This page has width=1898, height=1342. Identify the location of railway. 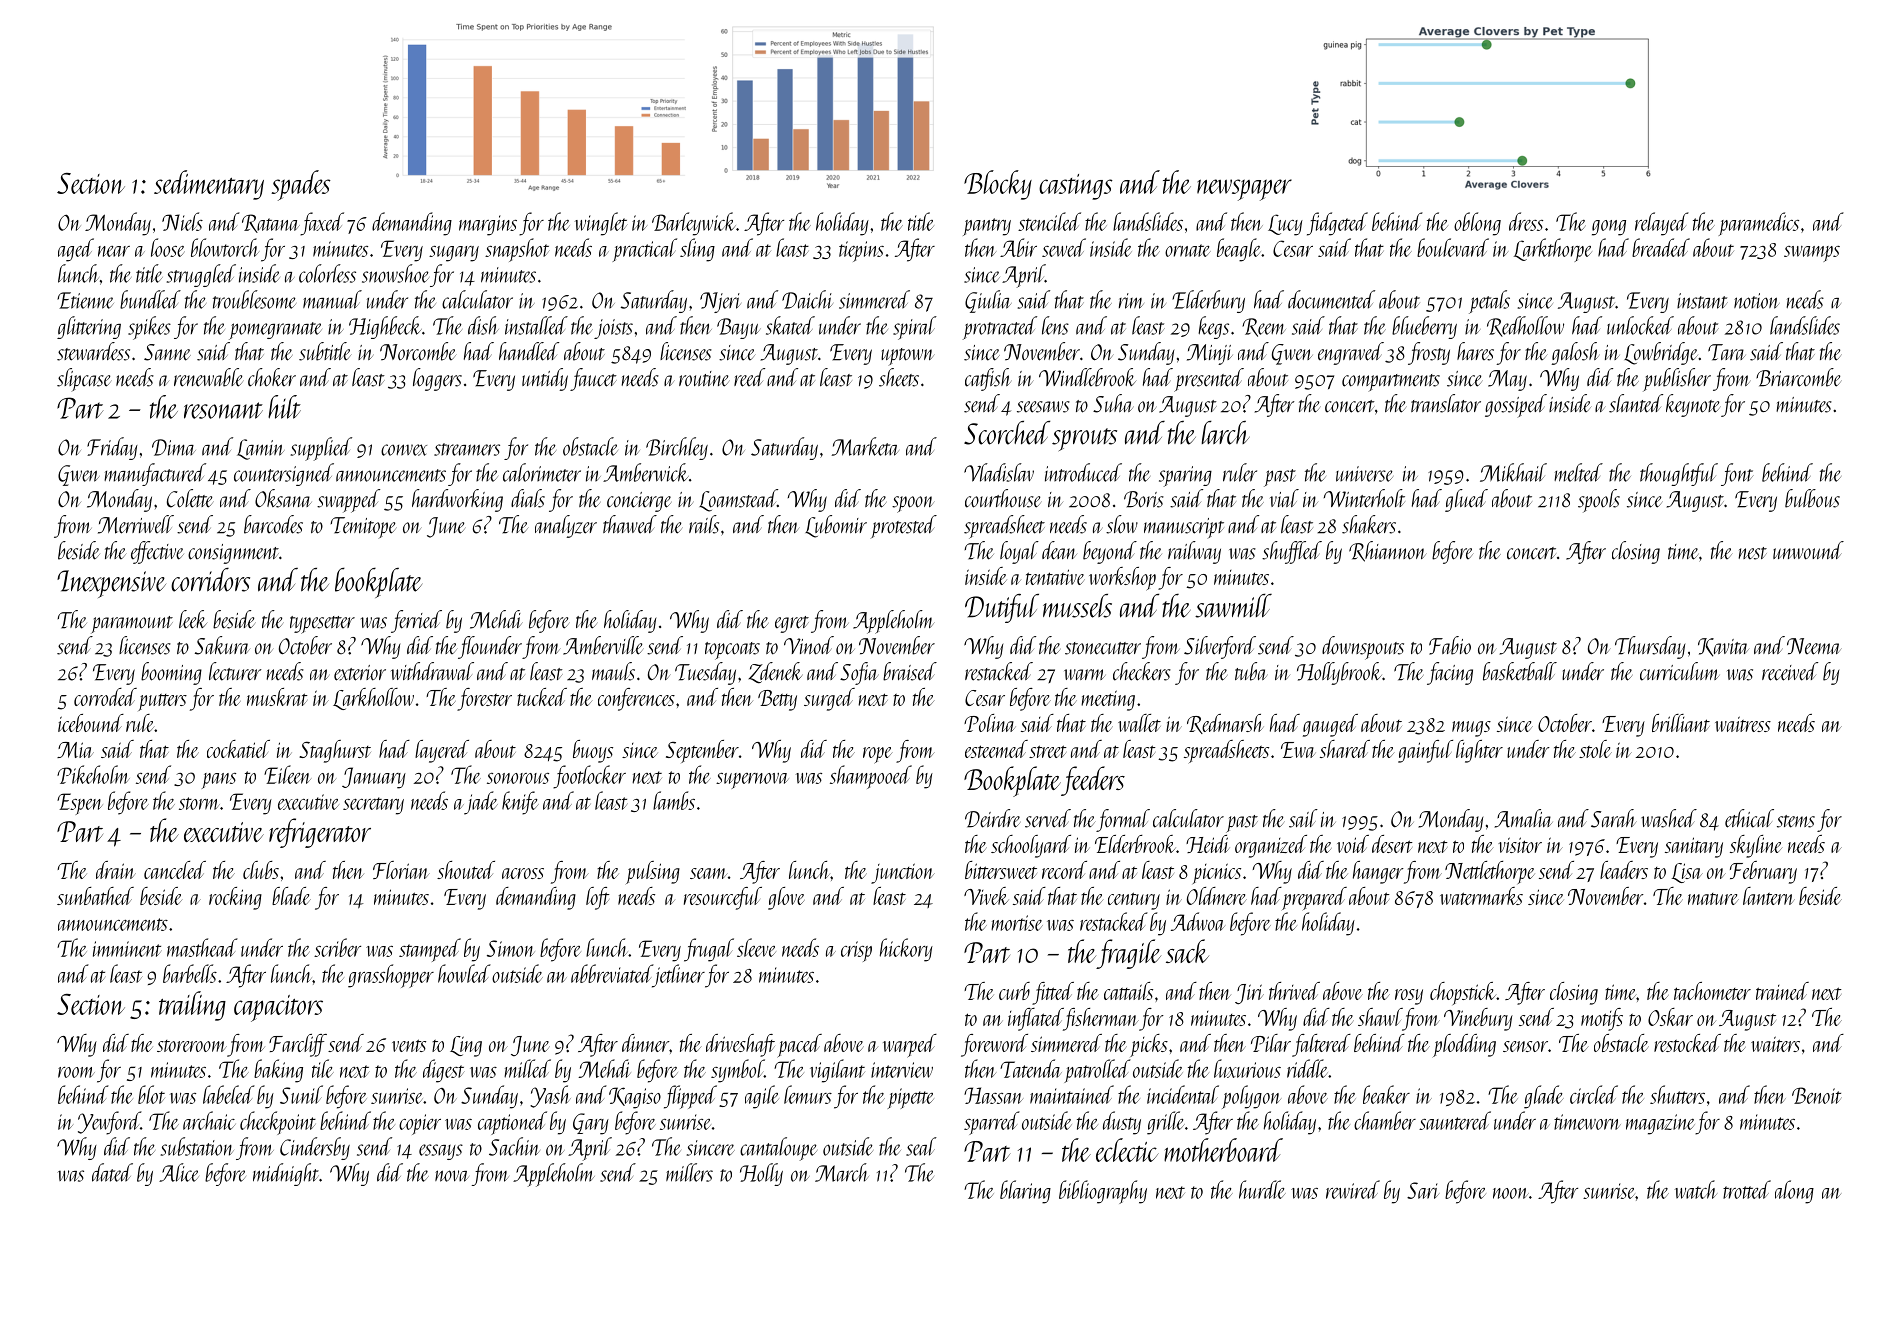
(1194, 552).
